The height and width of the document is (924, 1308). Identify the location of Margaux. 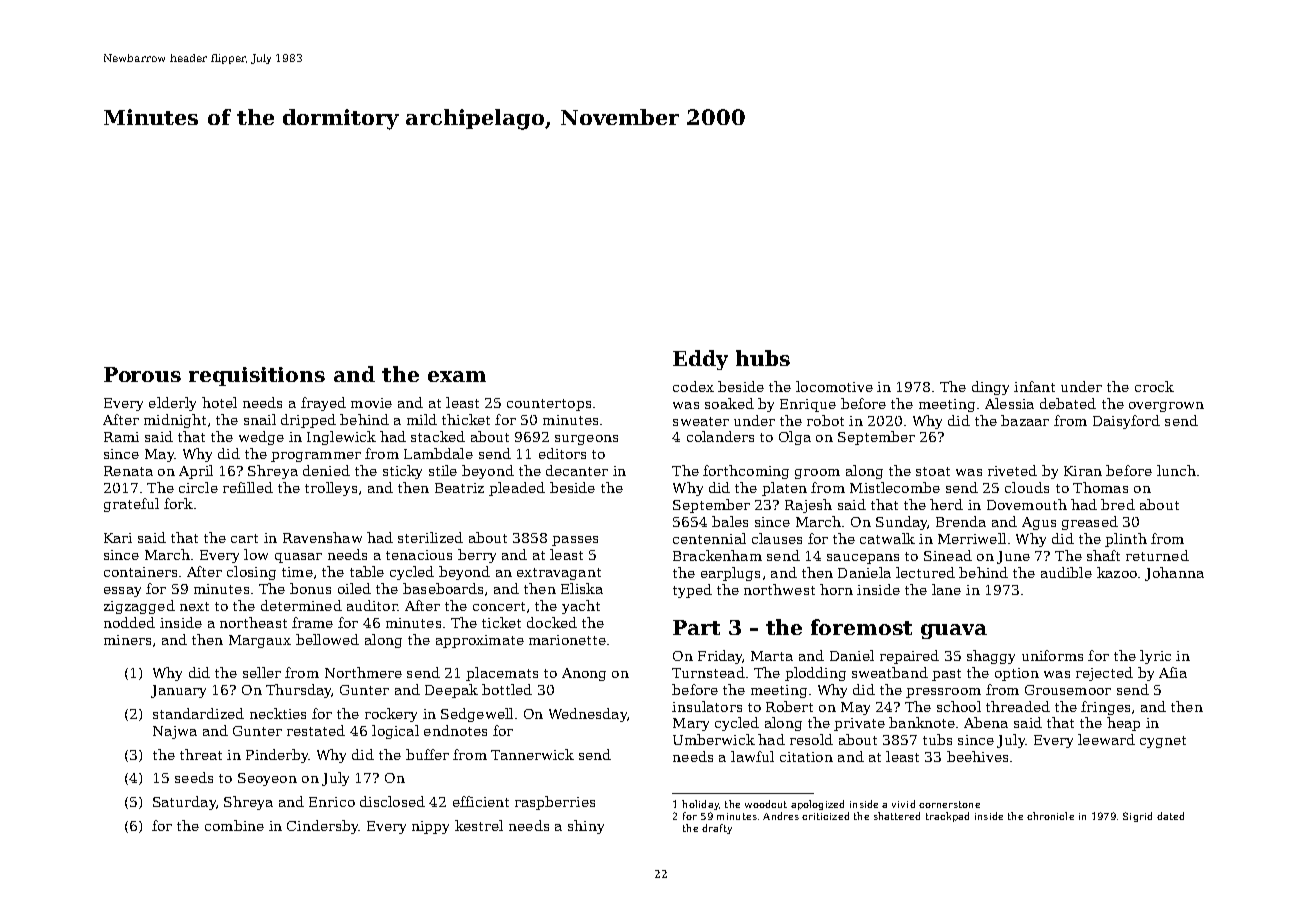
(260, 641).
